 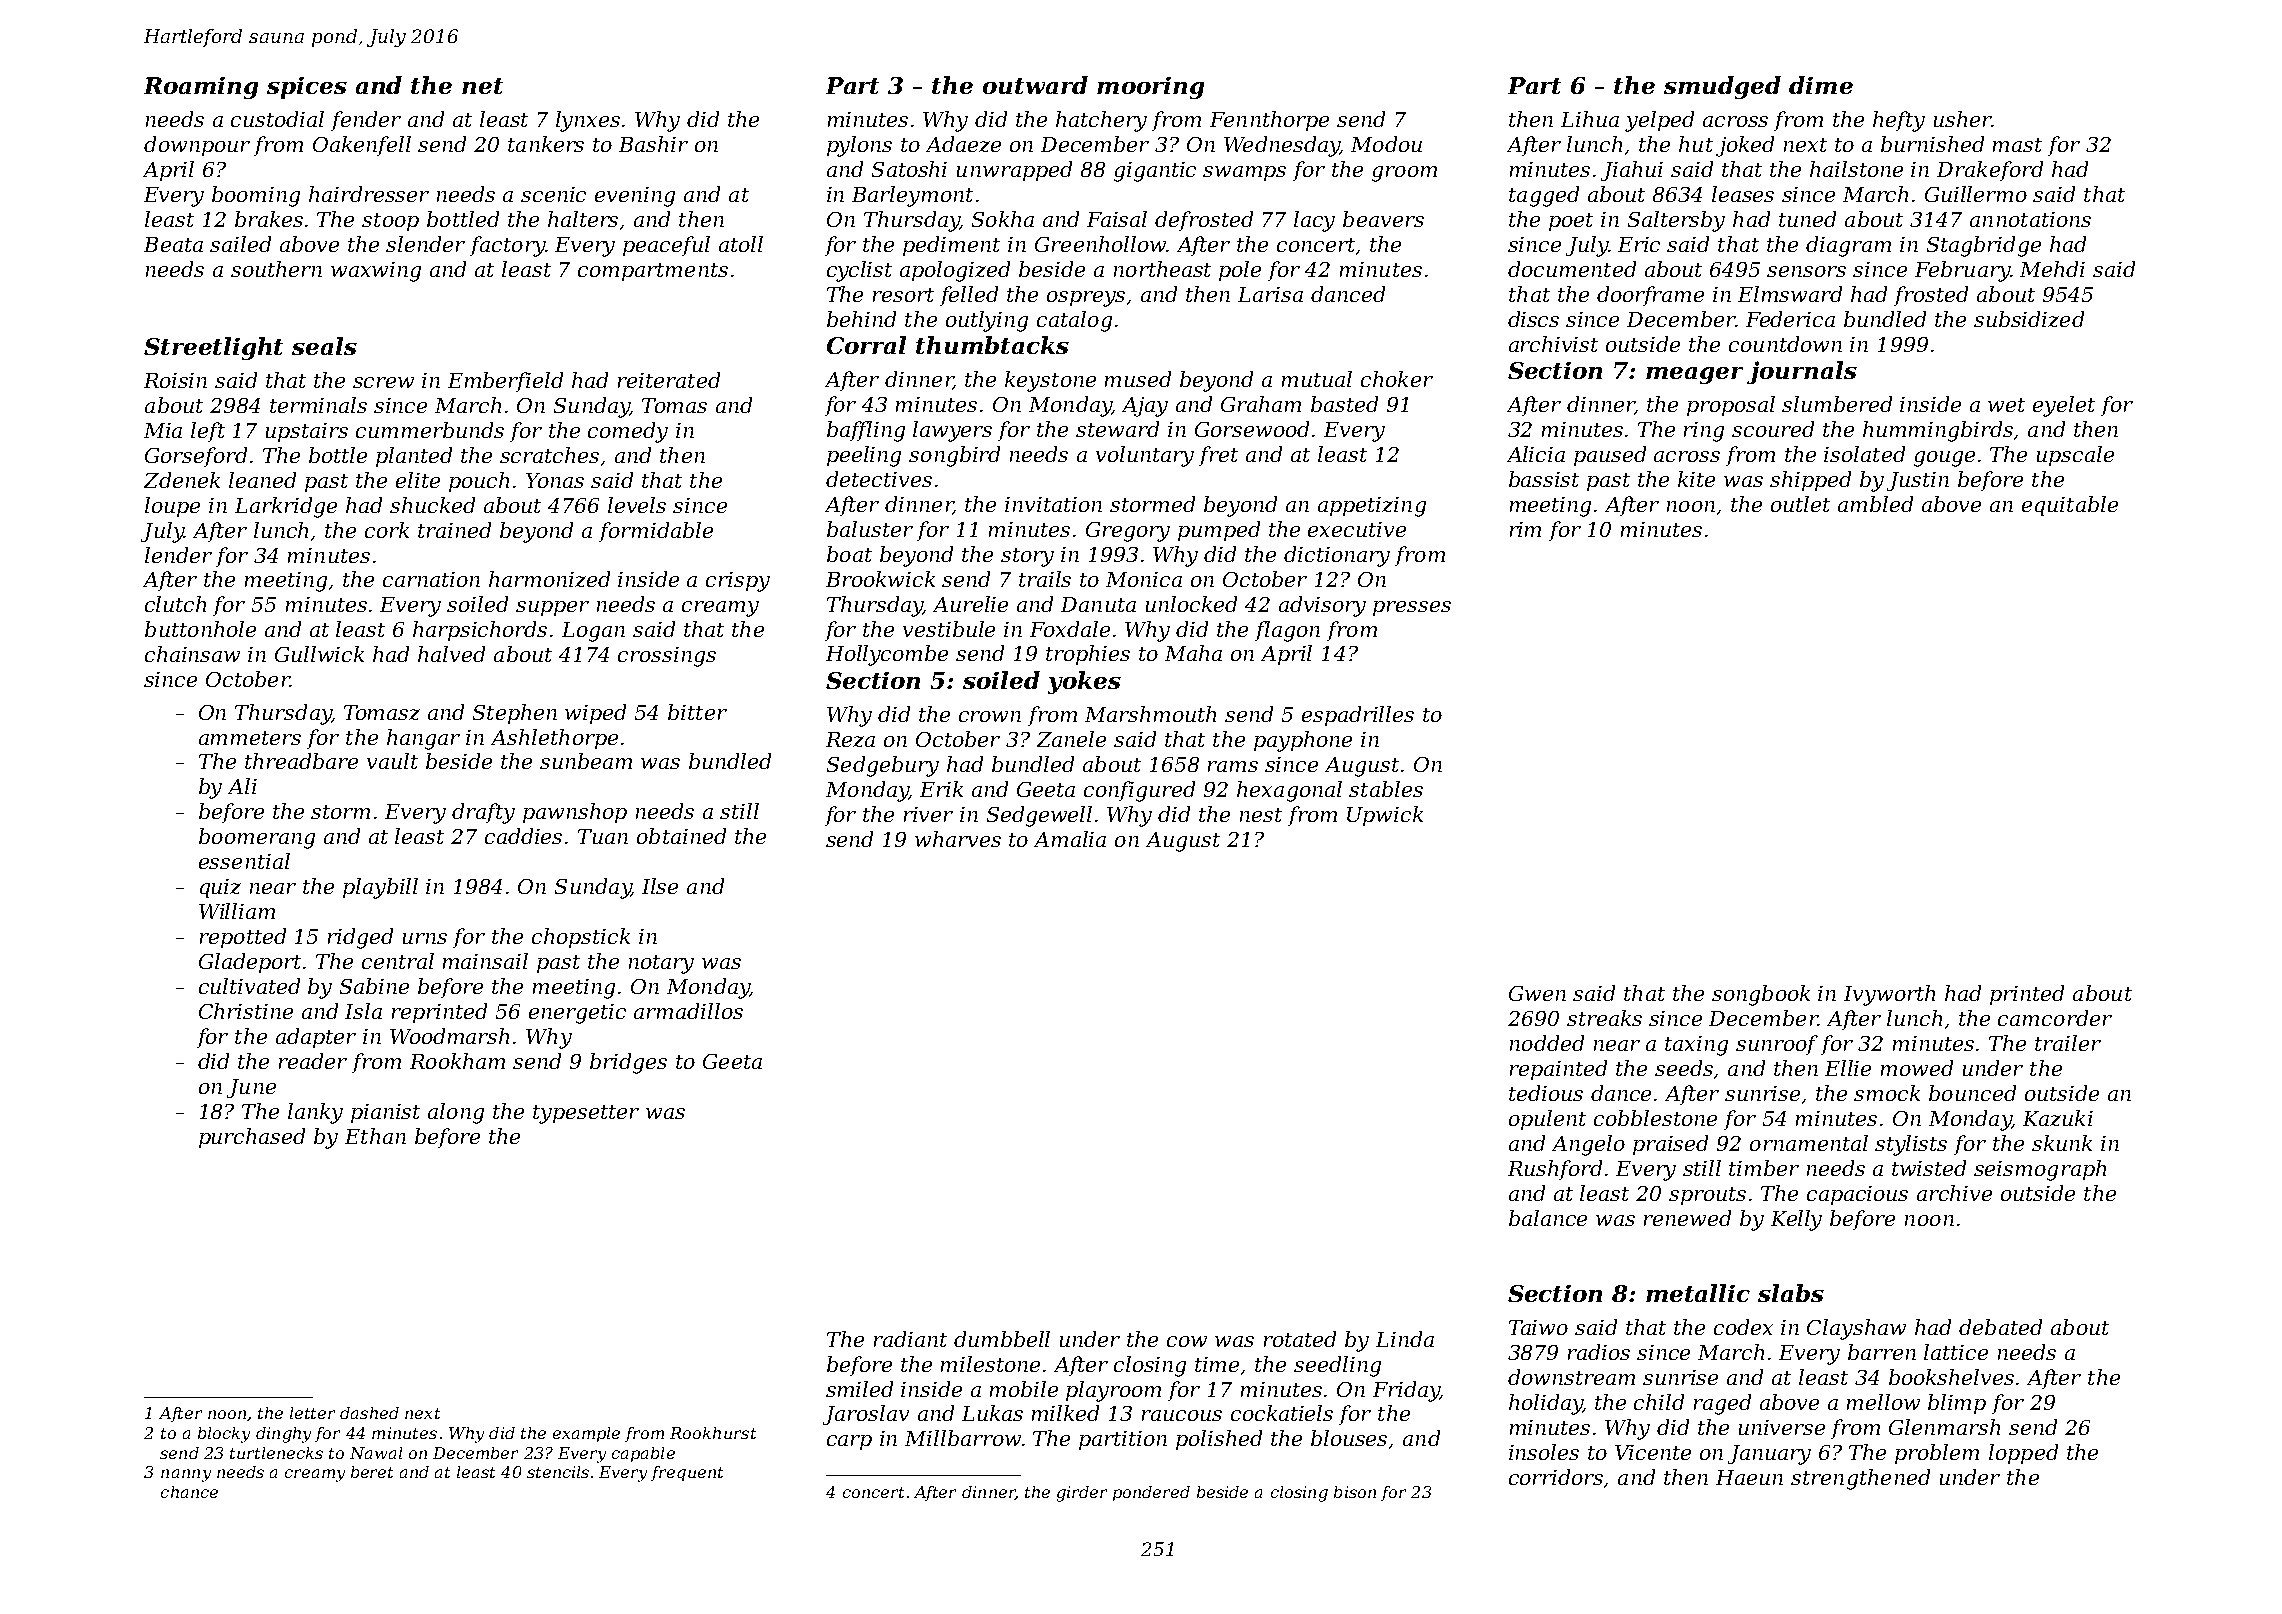 I want to click on espadrilles, so click(x=1358, y=716).
